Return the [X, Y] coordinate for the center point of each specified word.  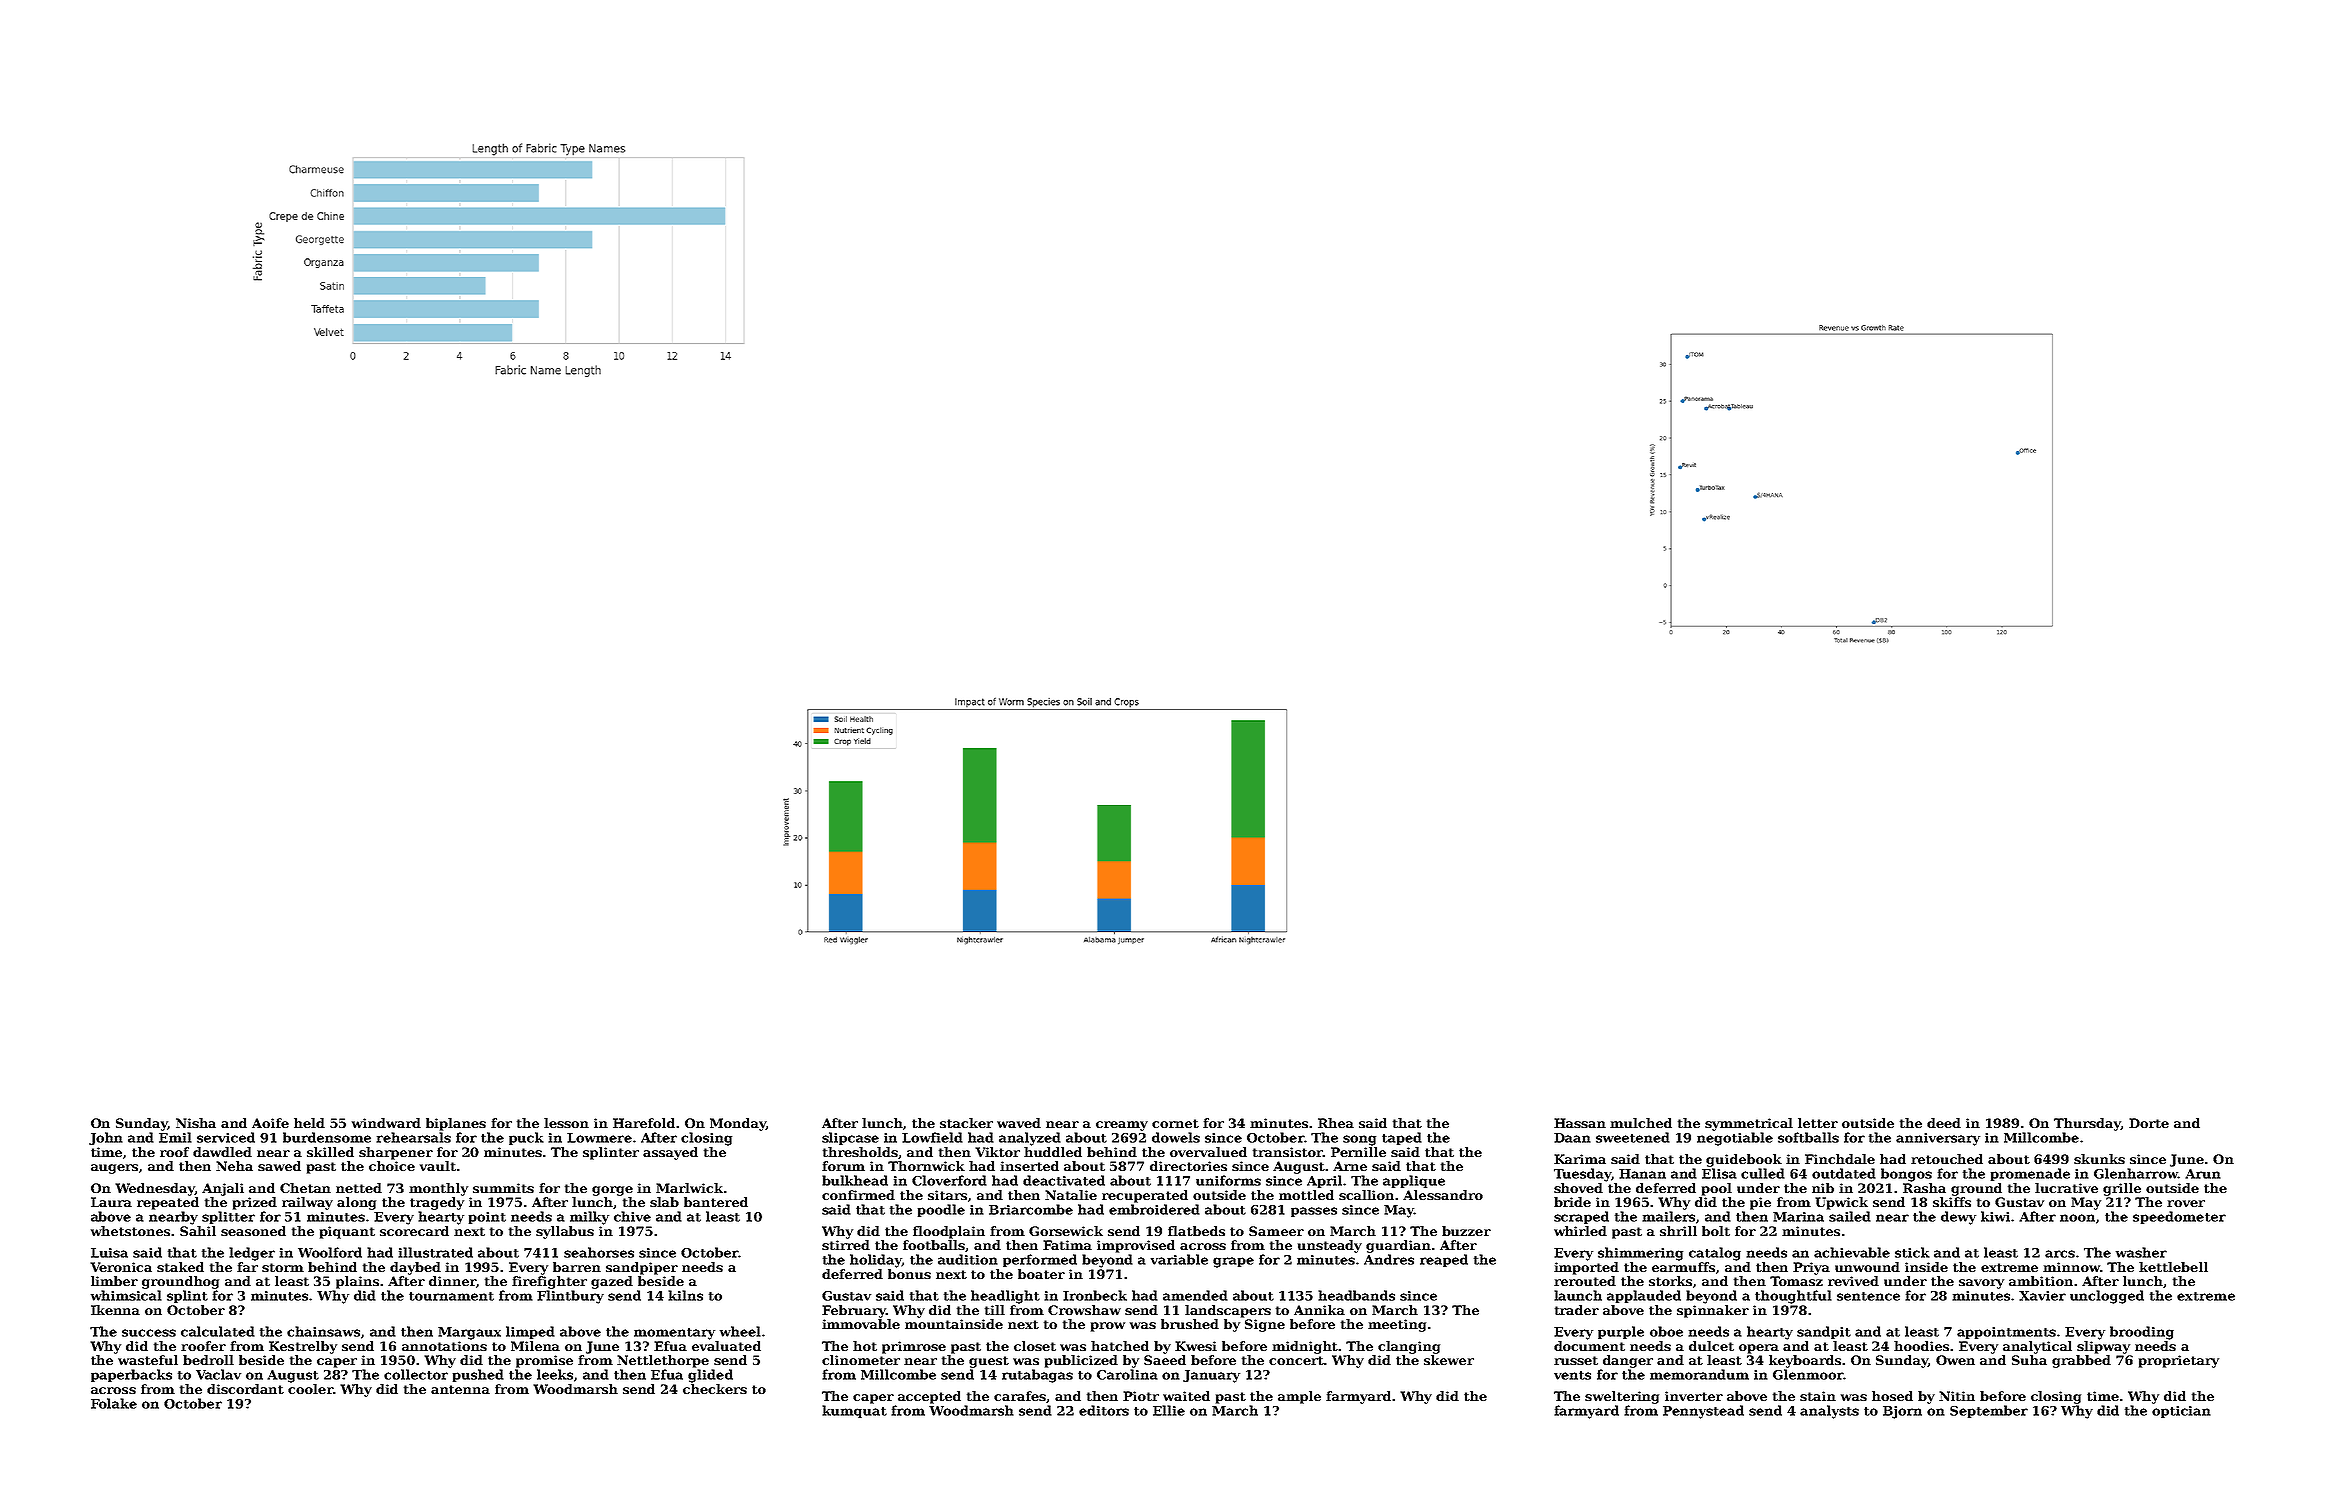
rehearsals [413, 1137]
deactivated [1064, 1180]
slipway [2103, 1347]
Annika [1319, 1310]
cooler [310, 1389]
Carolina [1127, 1374]
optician [2181, 1412]
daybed [415, 1268]
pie [1760, 1203]
